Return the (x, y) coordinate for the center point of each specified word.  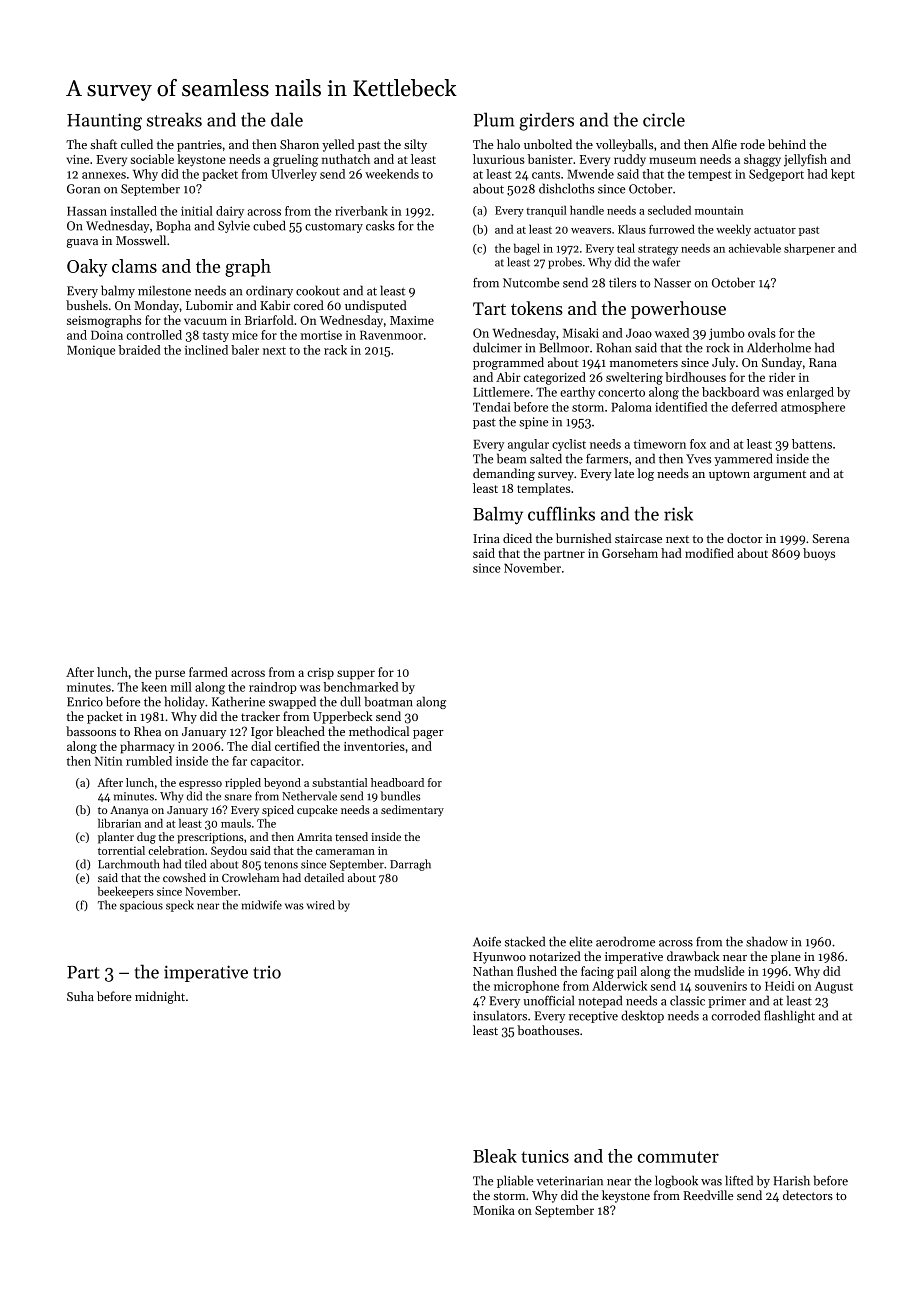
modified (709, 553)
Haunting (104, 122)
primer (727, 1002)
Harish (791, 1180)
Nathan (493, 971)
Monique (91, 351)
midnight (160, 997)
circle (664, 119)
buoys (819, 554)
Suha (80, 996)
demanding (504, 474)
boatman (389, 701)
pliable (515, 1181)
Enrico (85, 702)
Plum (494, 119)
